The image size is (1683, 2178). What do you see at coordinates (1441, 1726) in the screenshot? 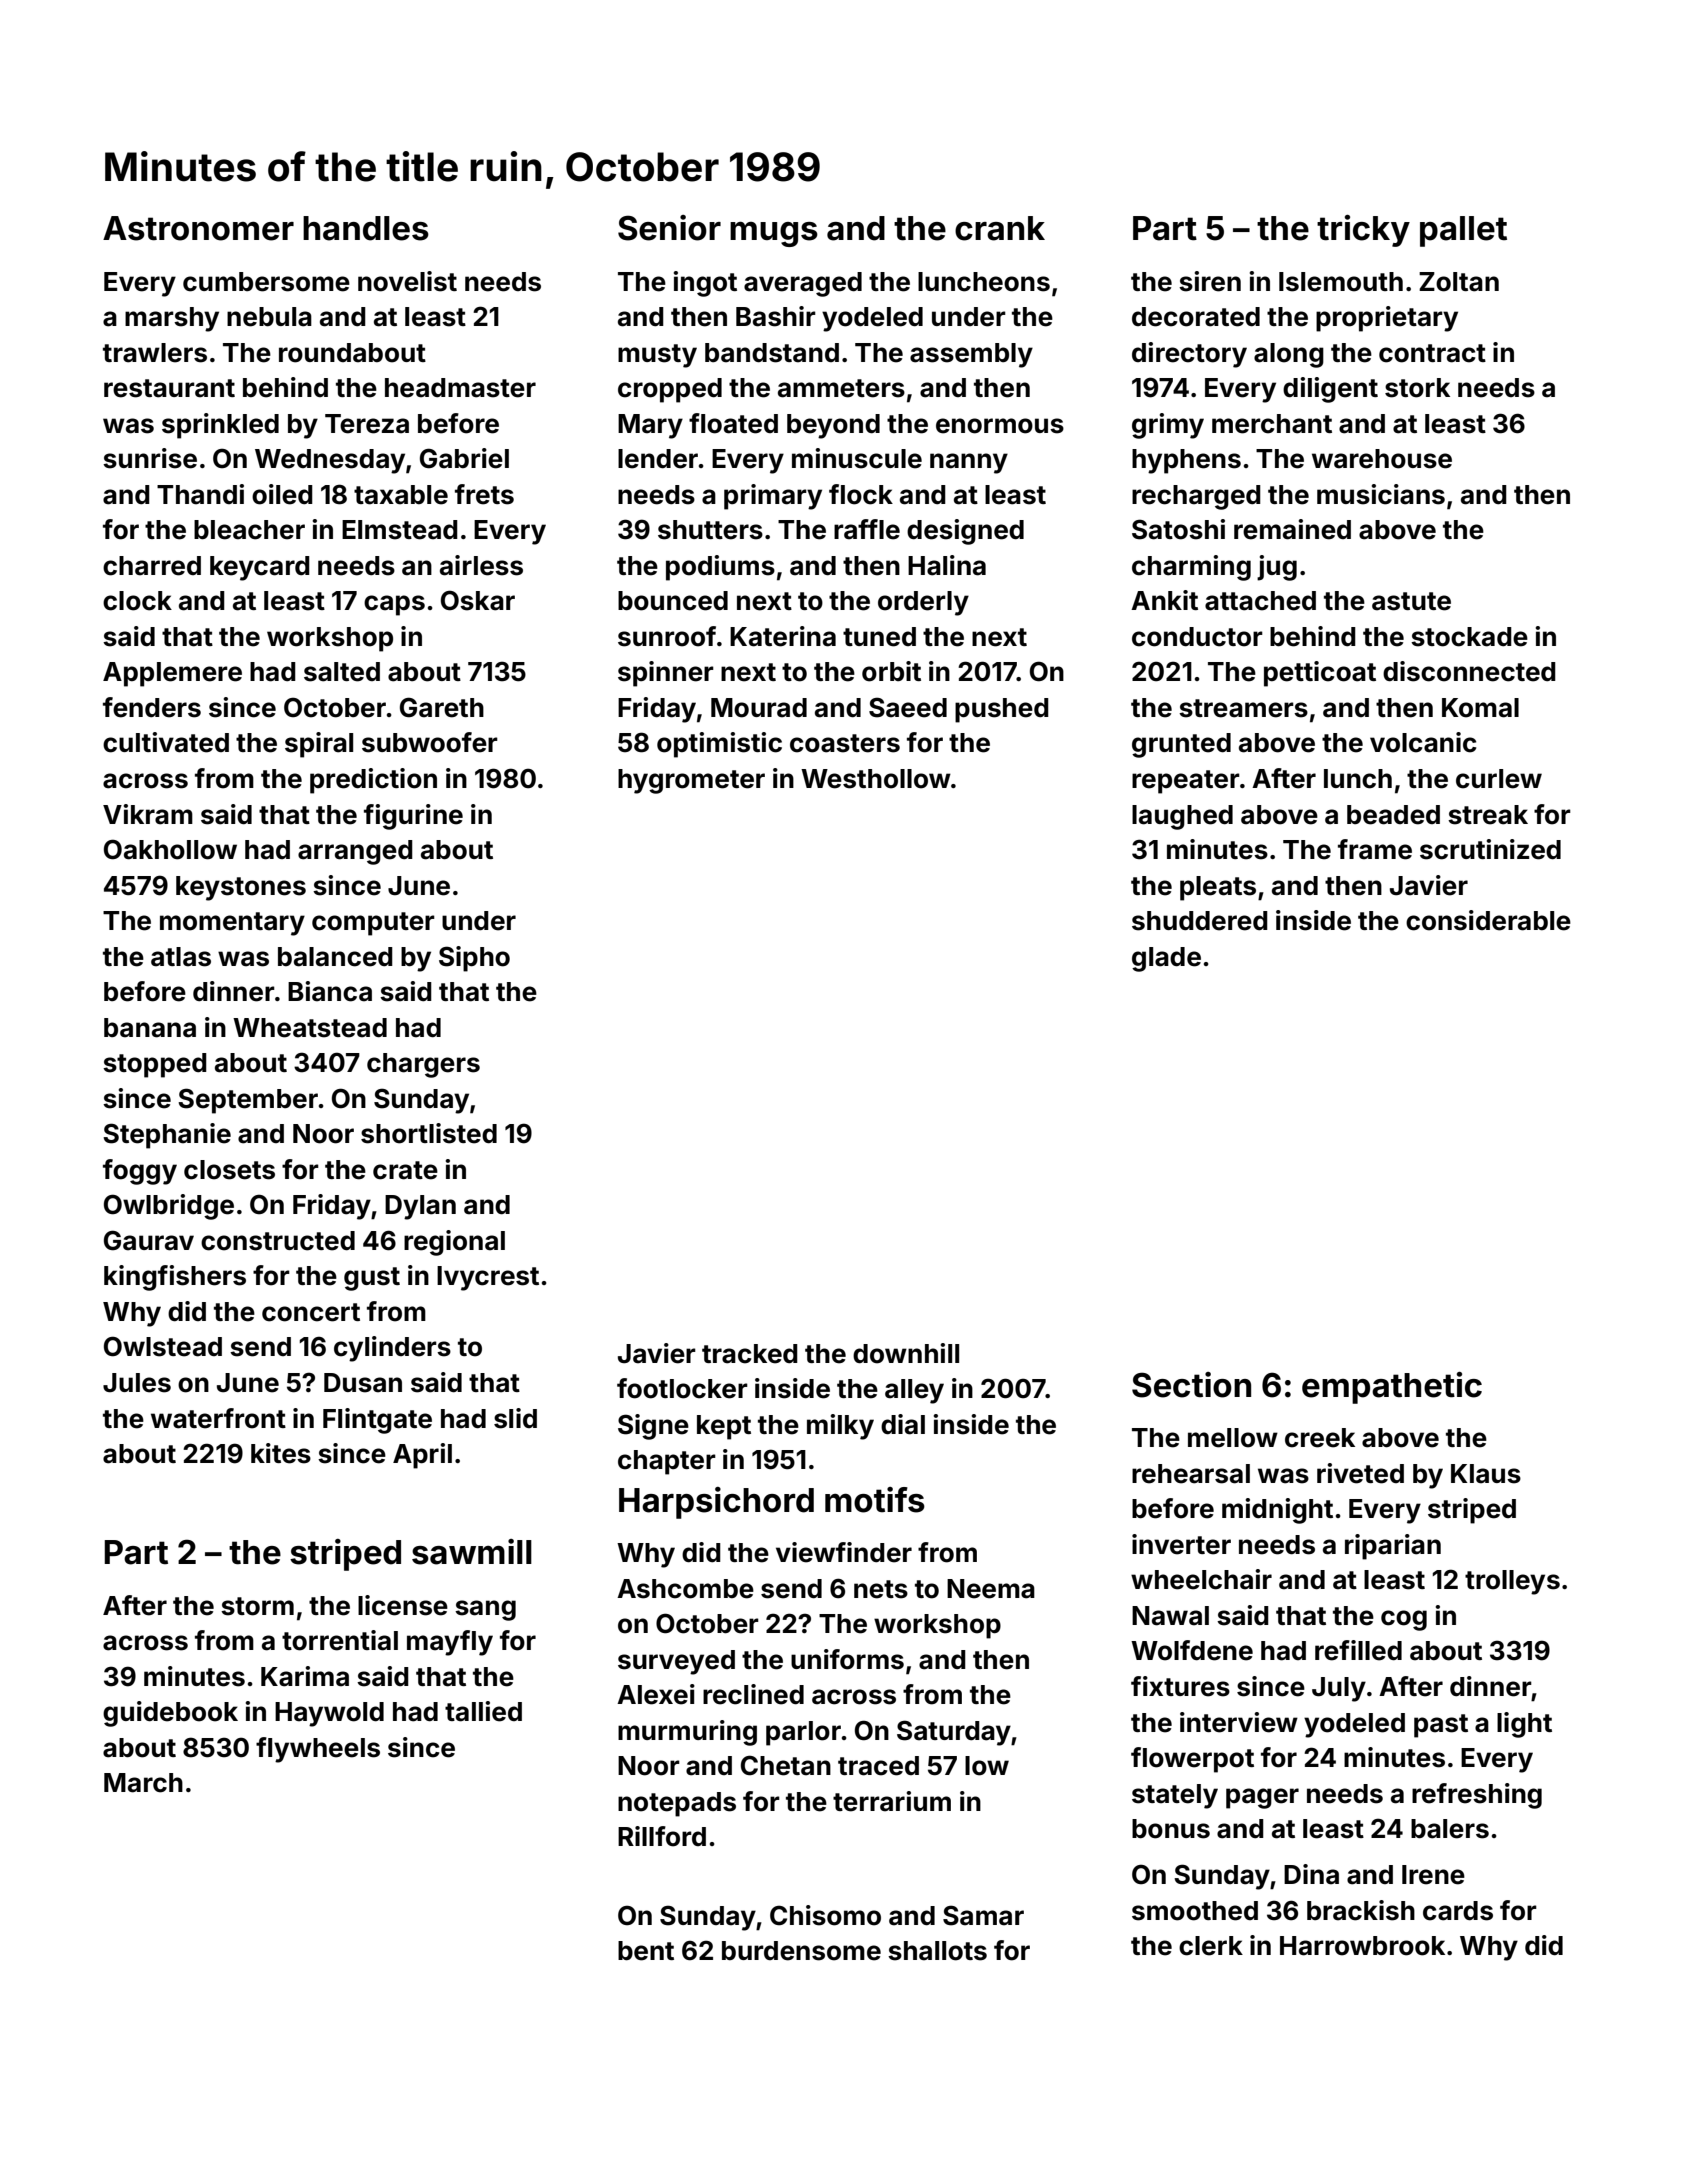
I see `past` at bounding box center [1441, 1726].
